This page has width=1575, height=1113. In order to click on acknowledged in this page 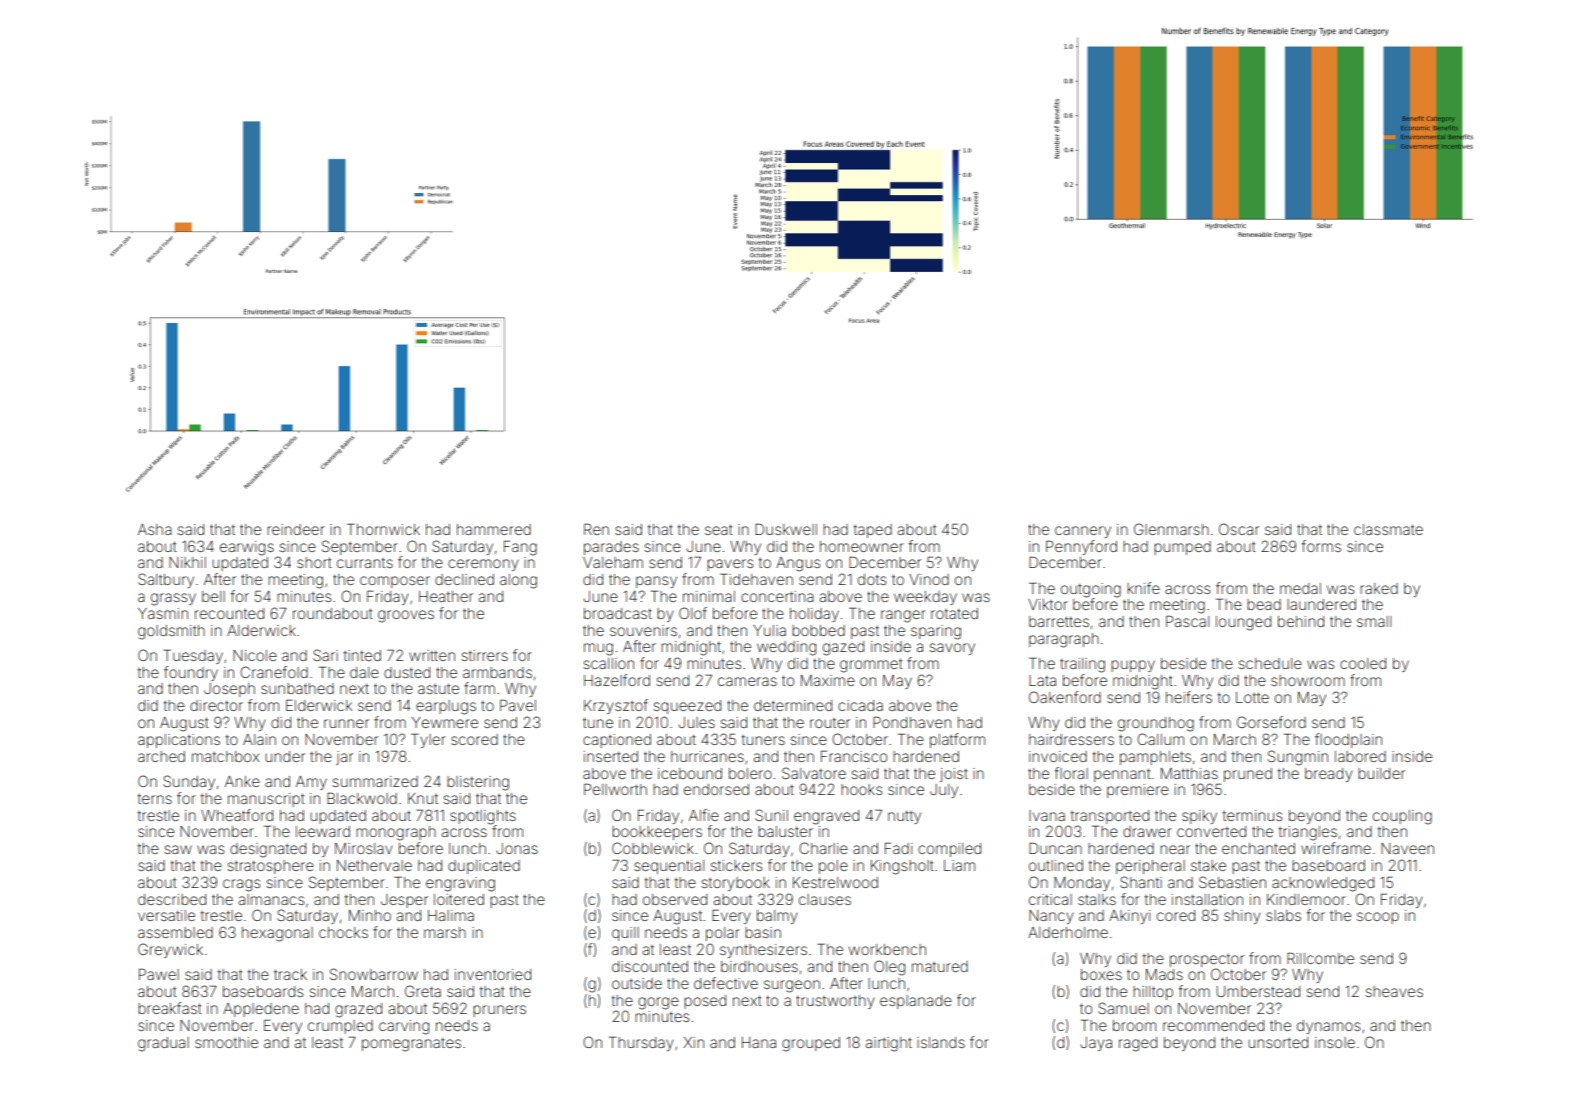, I will do `click(1323, 884)`.
